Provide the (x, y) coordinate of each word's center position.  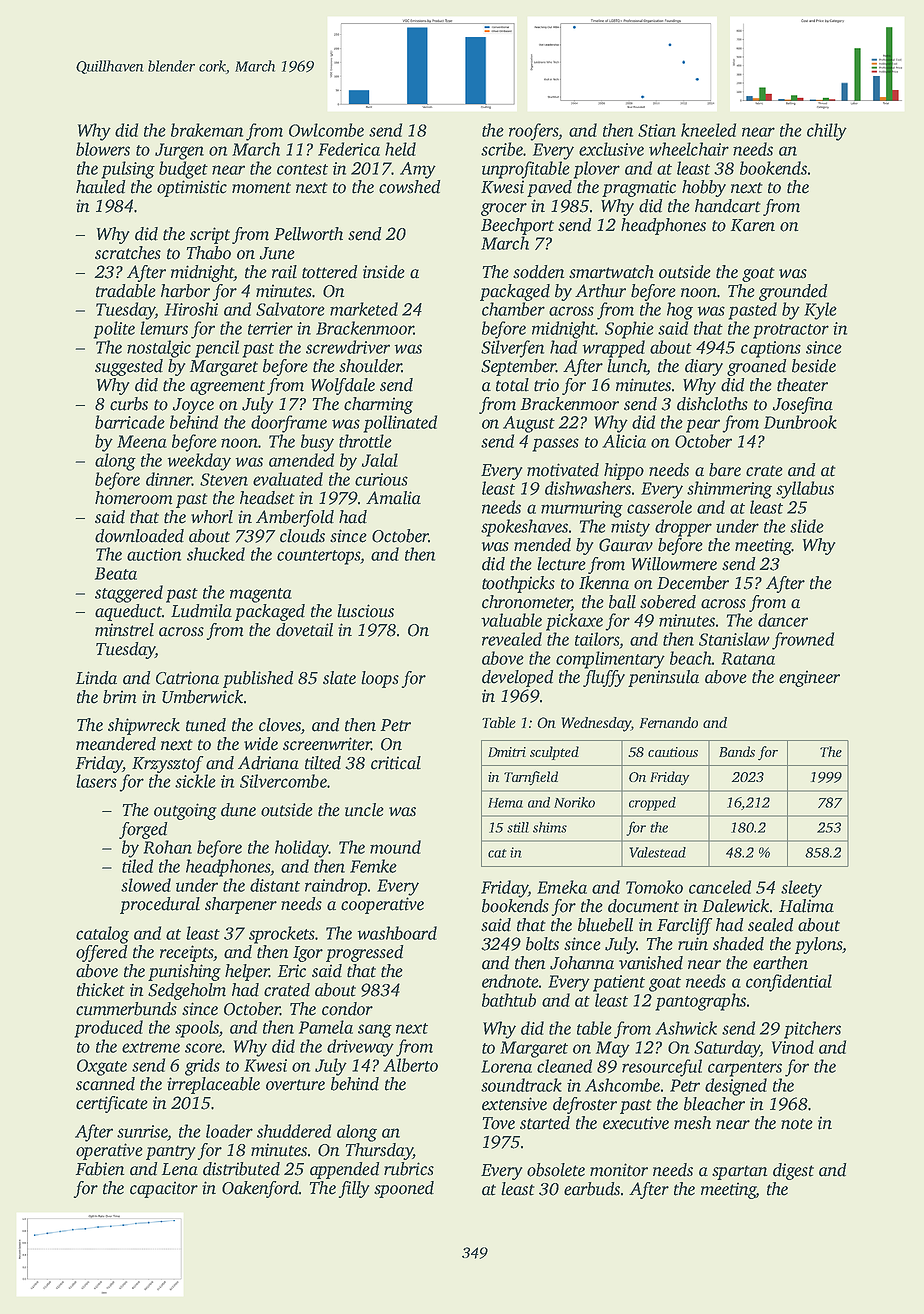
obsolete (556, 1170)
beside (814, 366)
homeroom (133, 498)
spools (197, 1029)
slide (807, 526)
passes (555, 445)
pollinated (400, 424)
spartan (740, 1172)
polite (114, 330)
